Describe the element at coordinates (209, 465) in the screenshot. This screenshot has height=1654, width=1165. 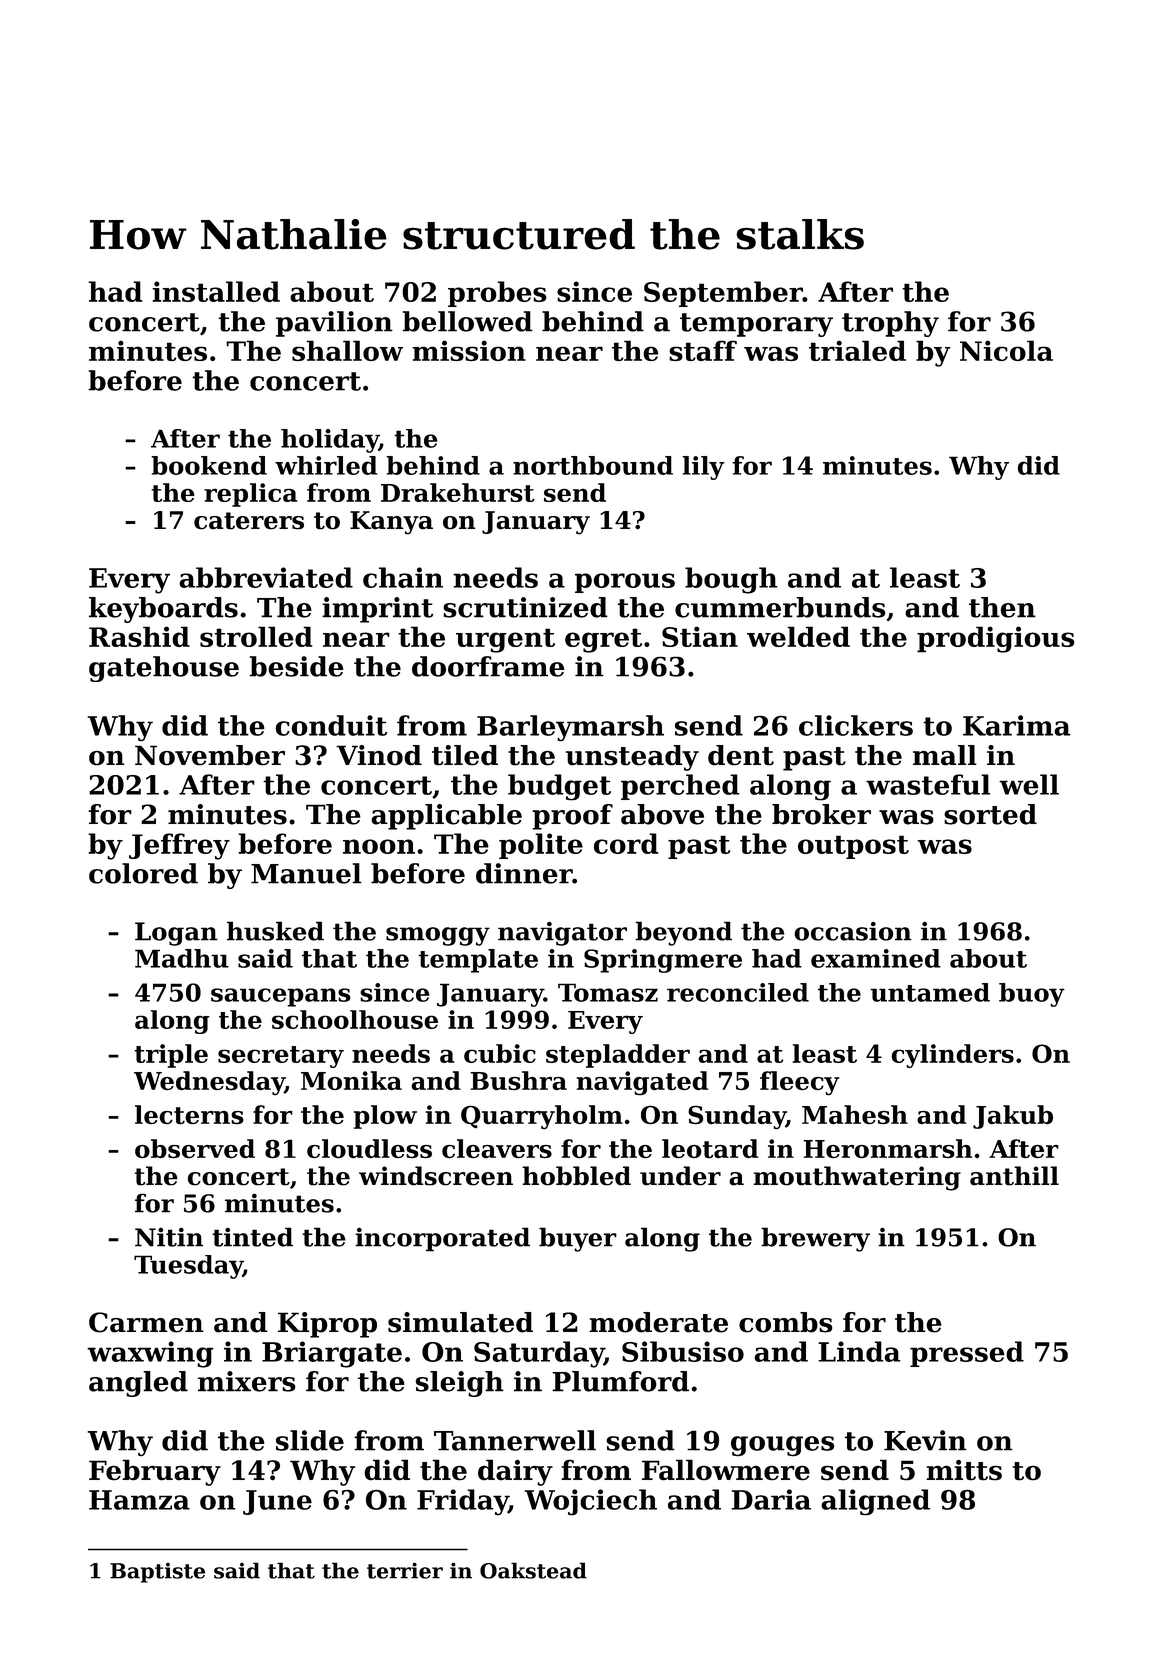
I see `bookend` at that location.
